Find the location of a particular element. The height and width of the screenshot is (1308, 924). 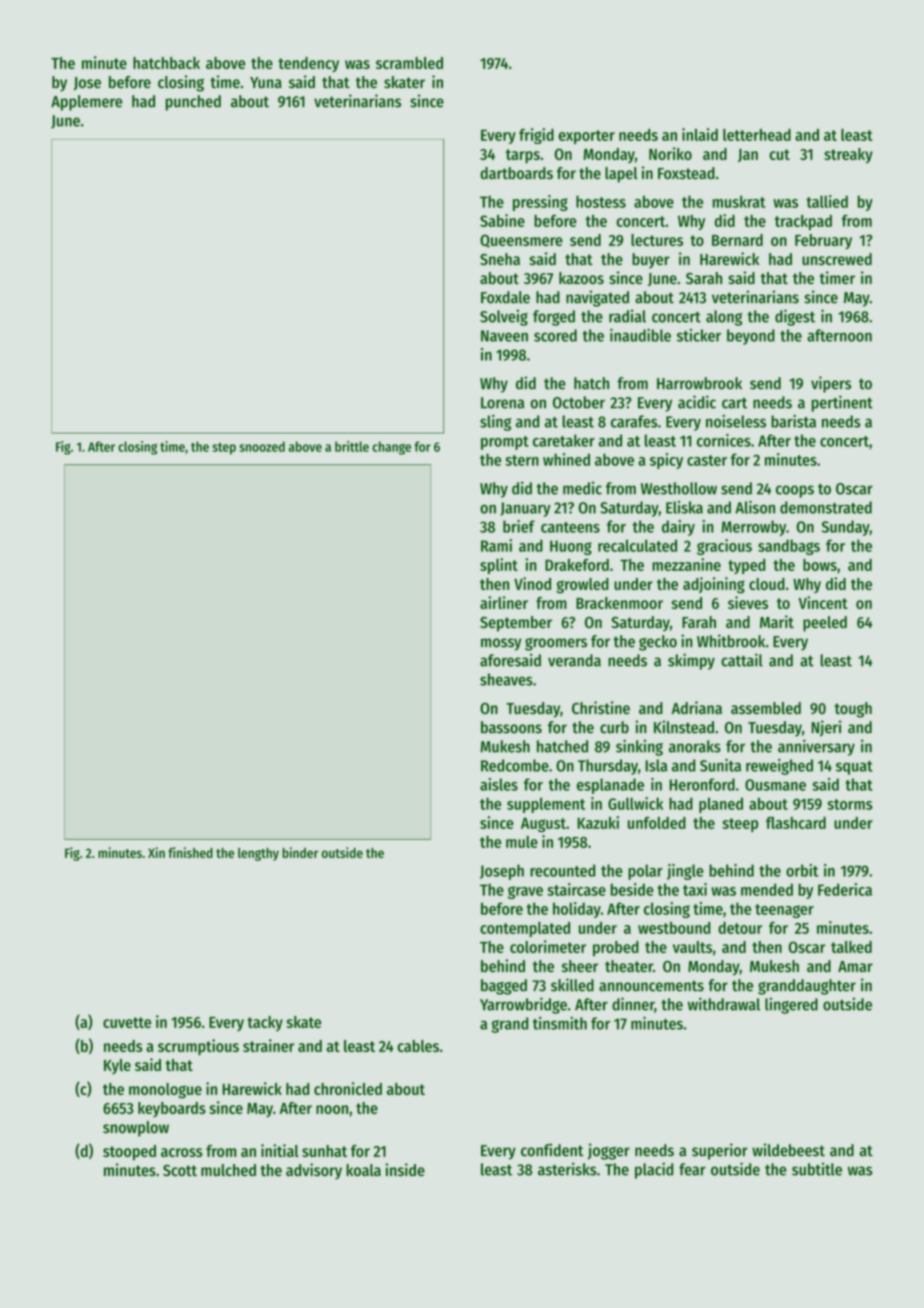

strainer is located at coordinates (268, 1045).
